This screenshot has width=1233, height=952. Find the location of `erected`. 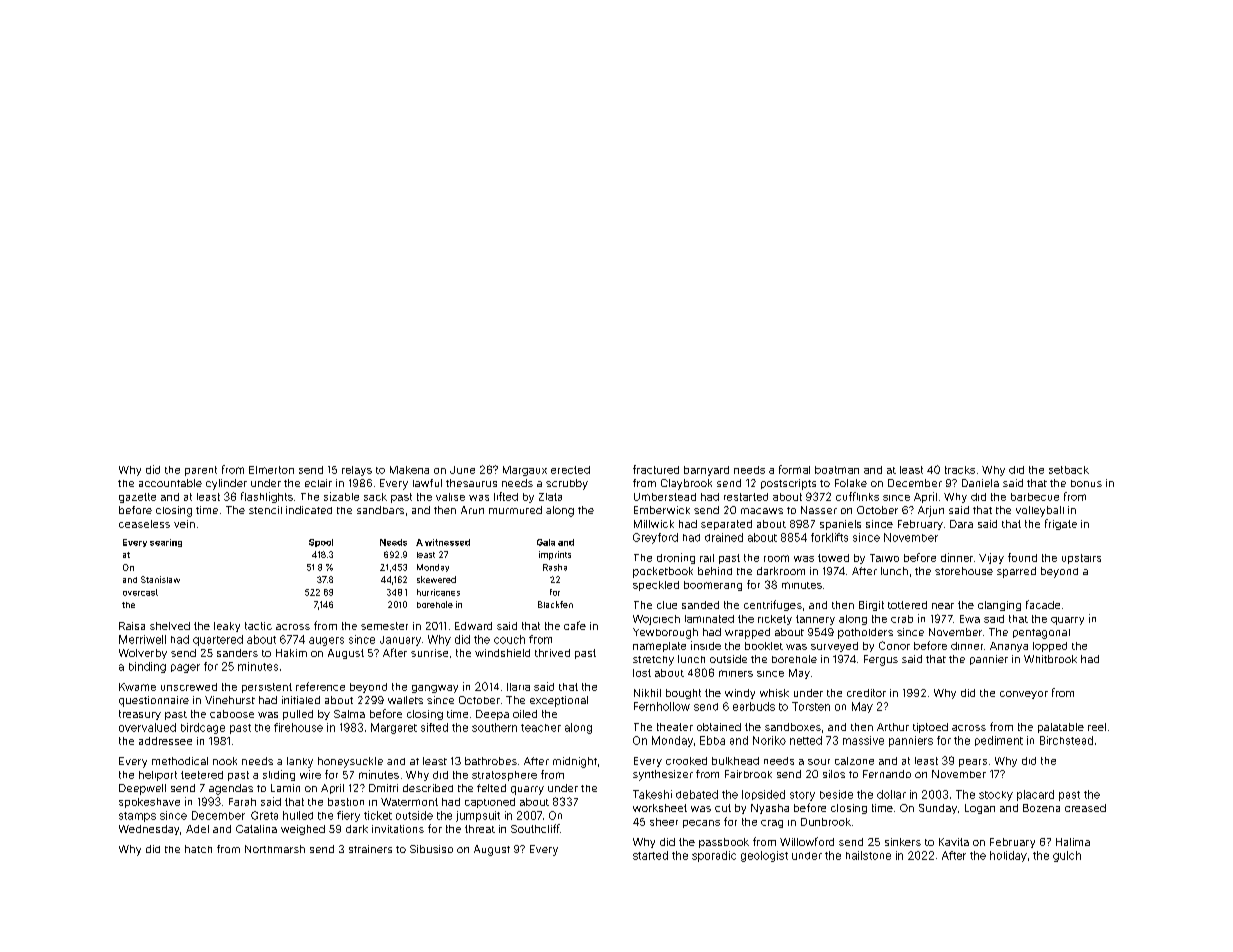

erected is located at coordinates (570, 470).
